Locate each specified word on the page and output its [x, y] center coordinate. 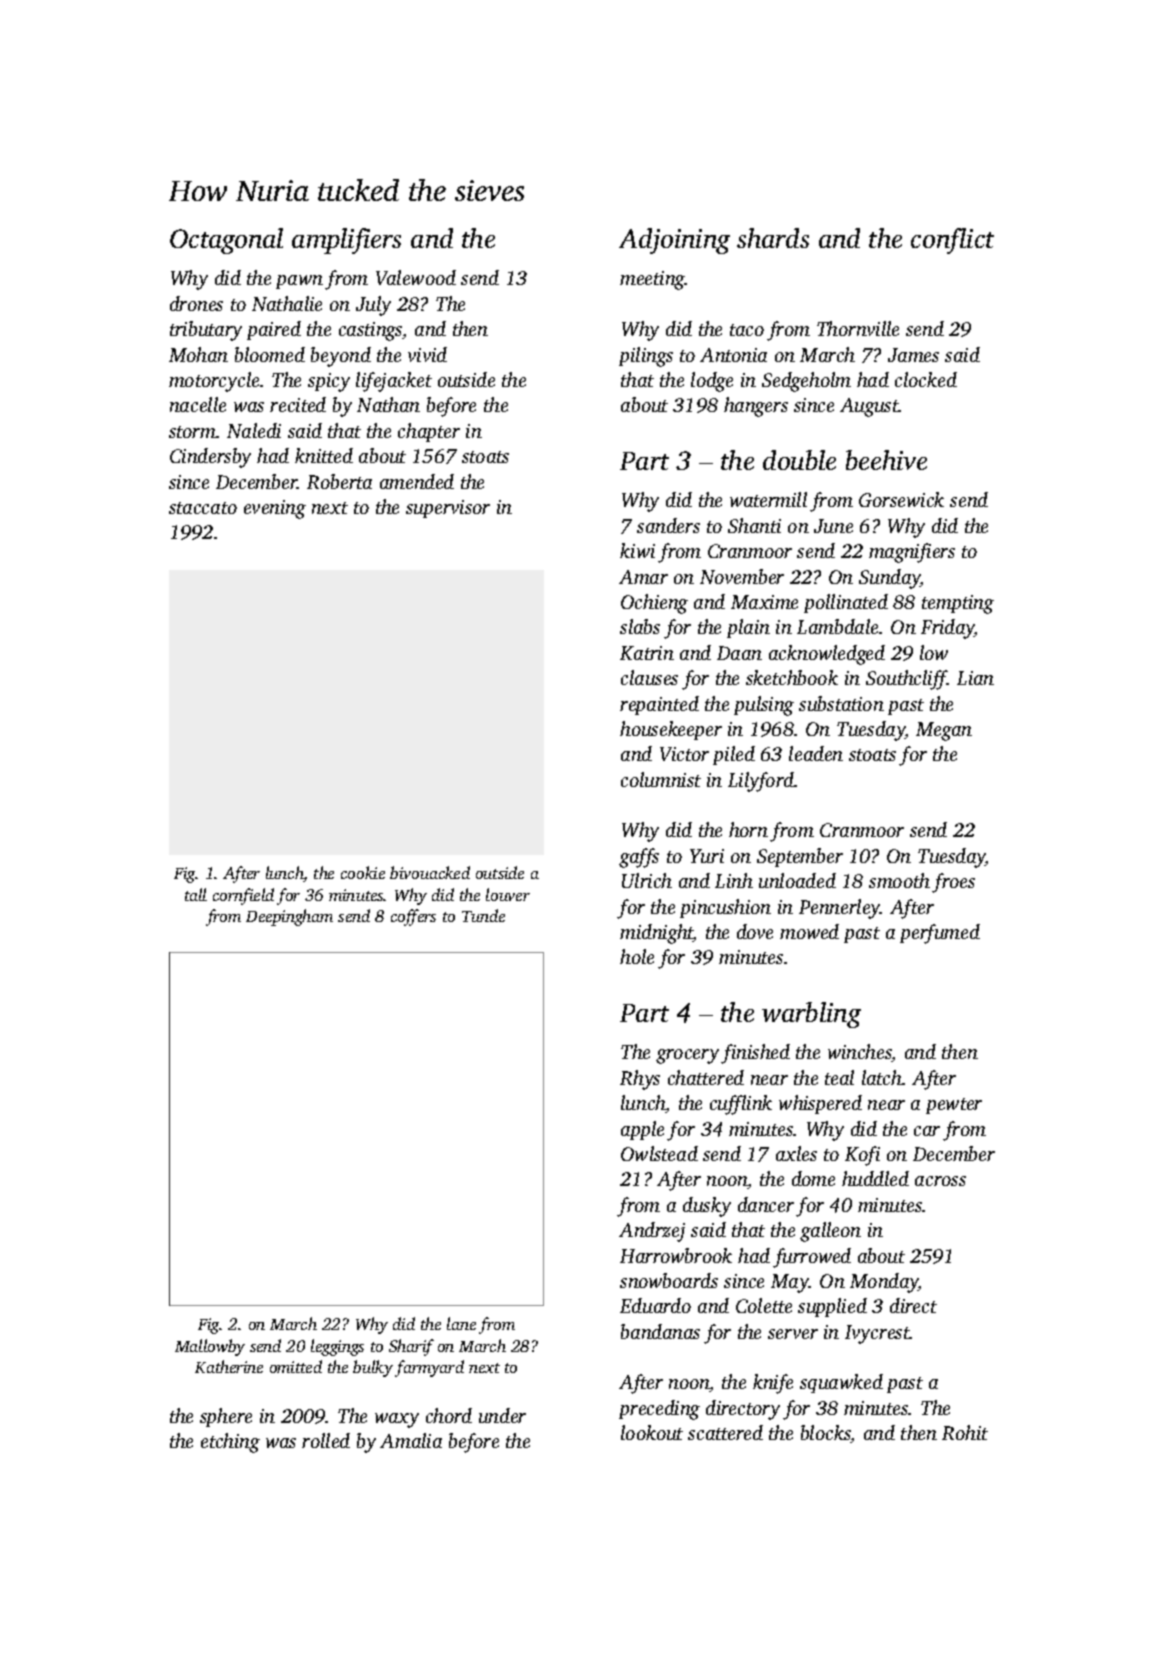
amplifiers [346, 241]
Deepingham [289, 917]
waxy [397, 1420]
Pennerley [840, 909]
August [869, 407]
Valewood [416, 277]
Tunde [483, 915]
